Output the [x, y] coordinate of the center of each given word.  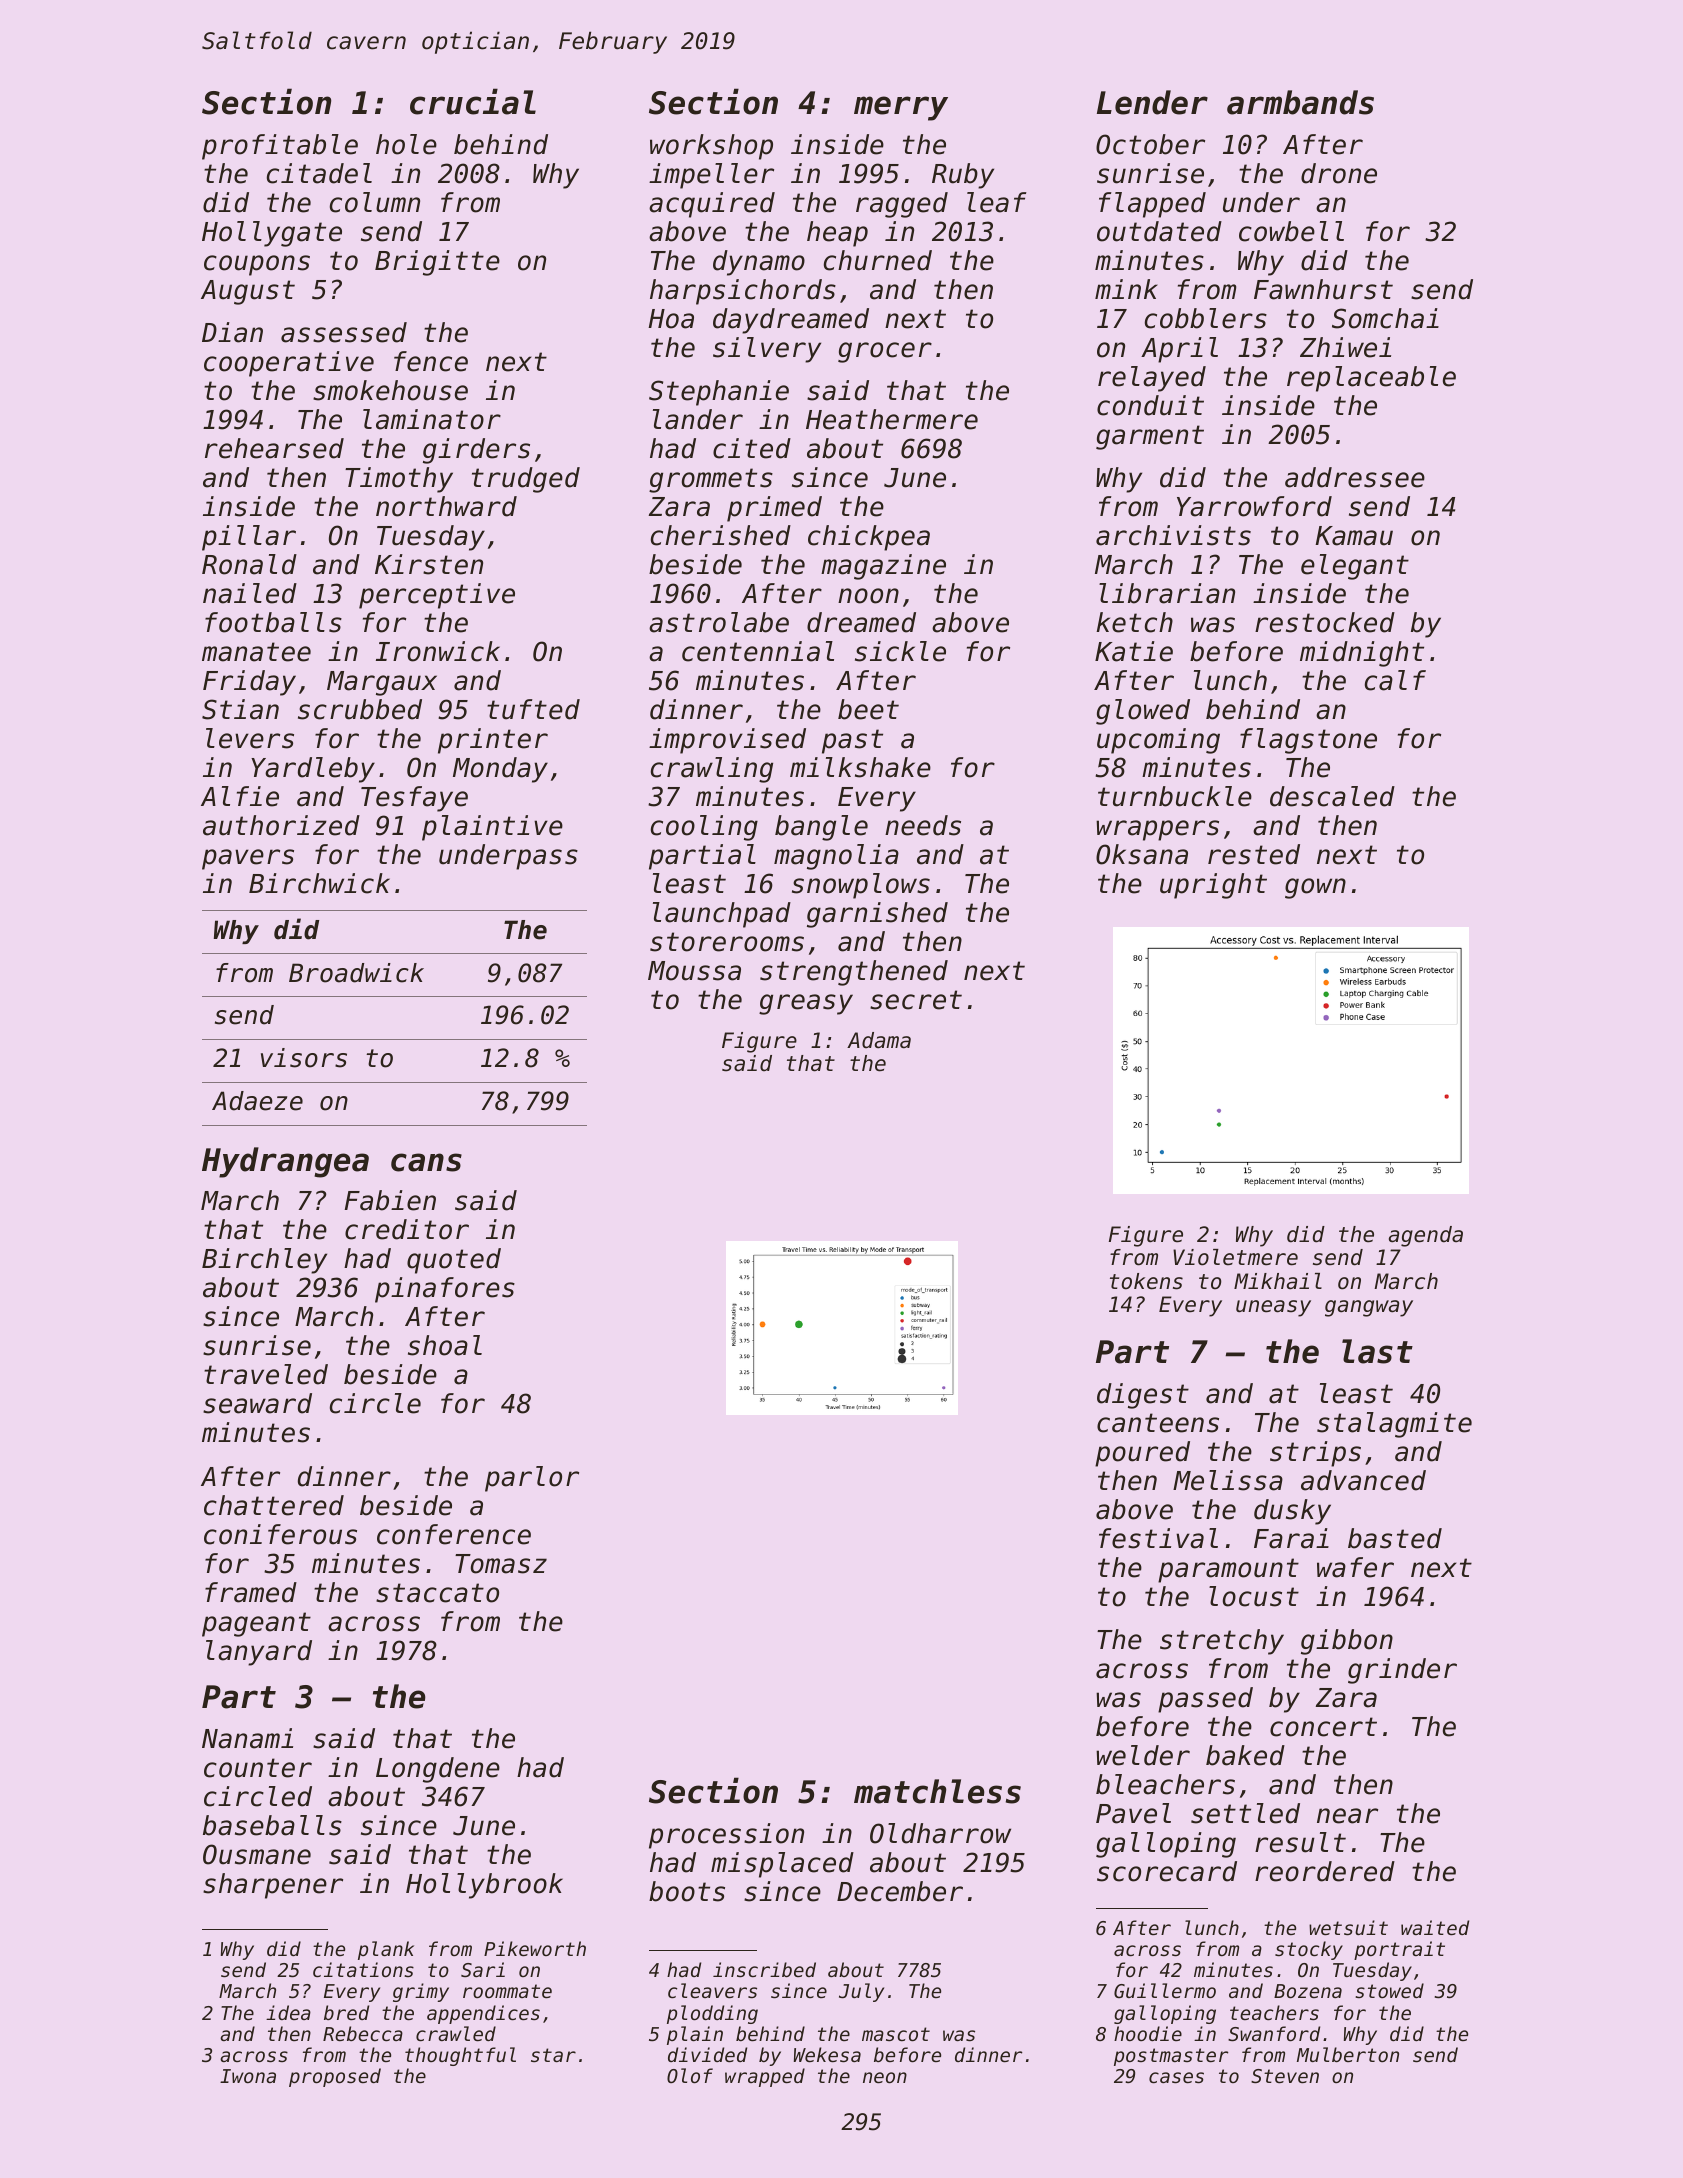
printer [493, 741]
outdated [1159, 231]
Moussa [694, 971]
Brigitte [437, 263]
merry [901, 108]
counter [258, 1768]
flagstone [1308, 741]
